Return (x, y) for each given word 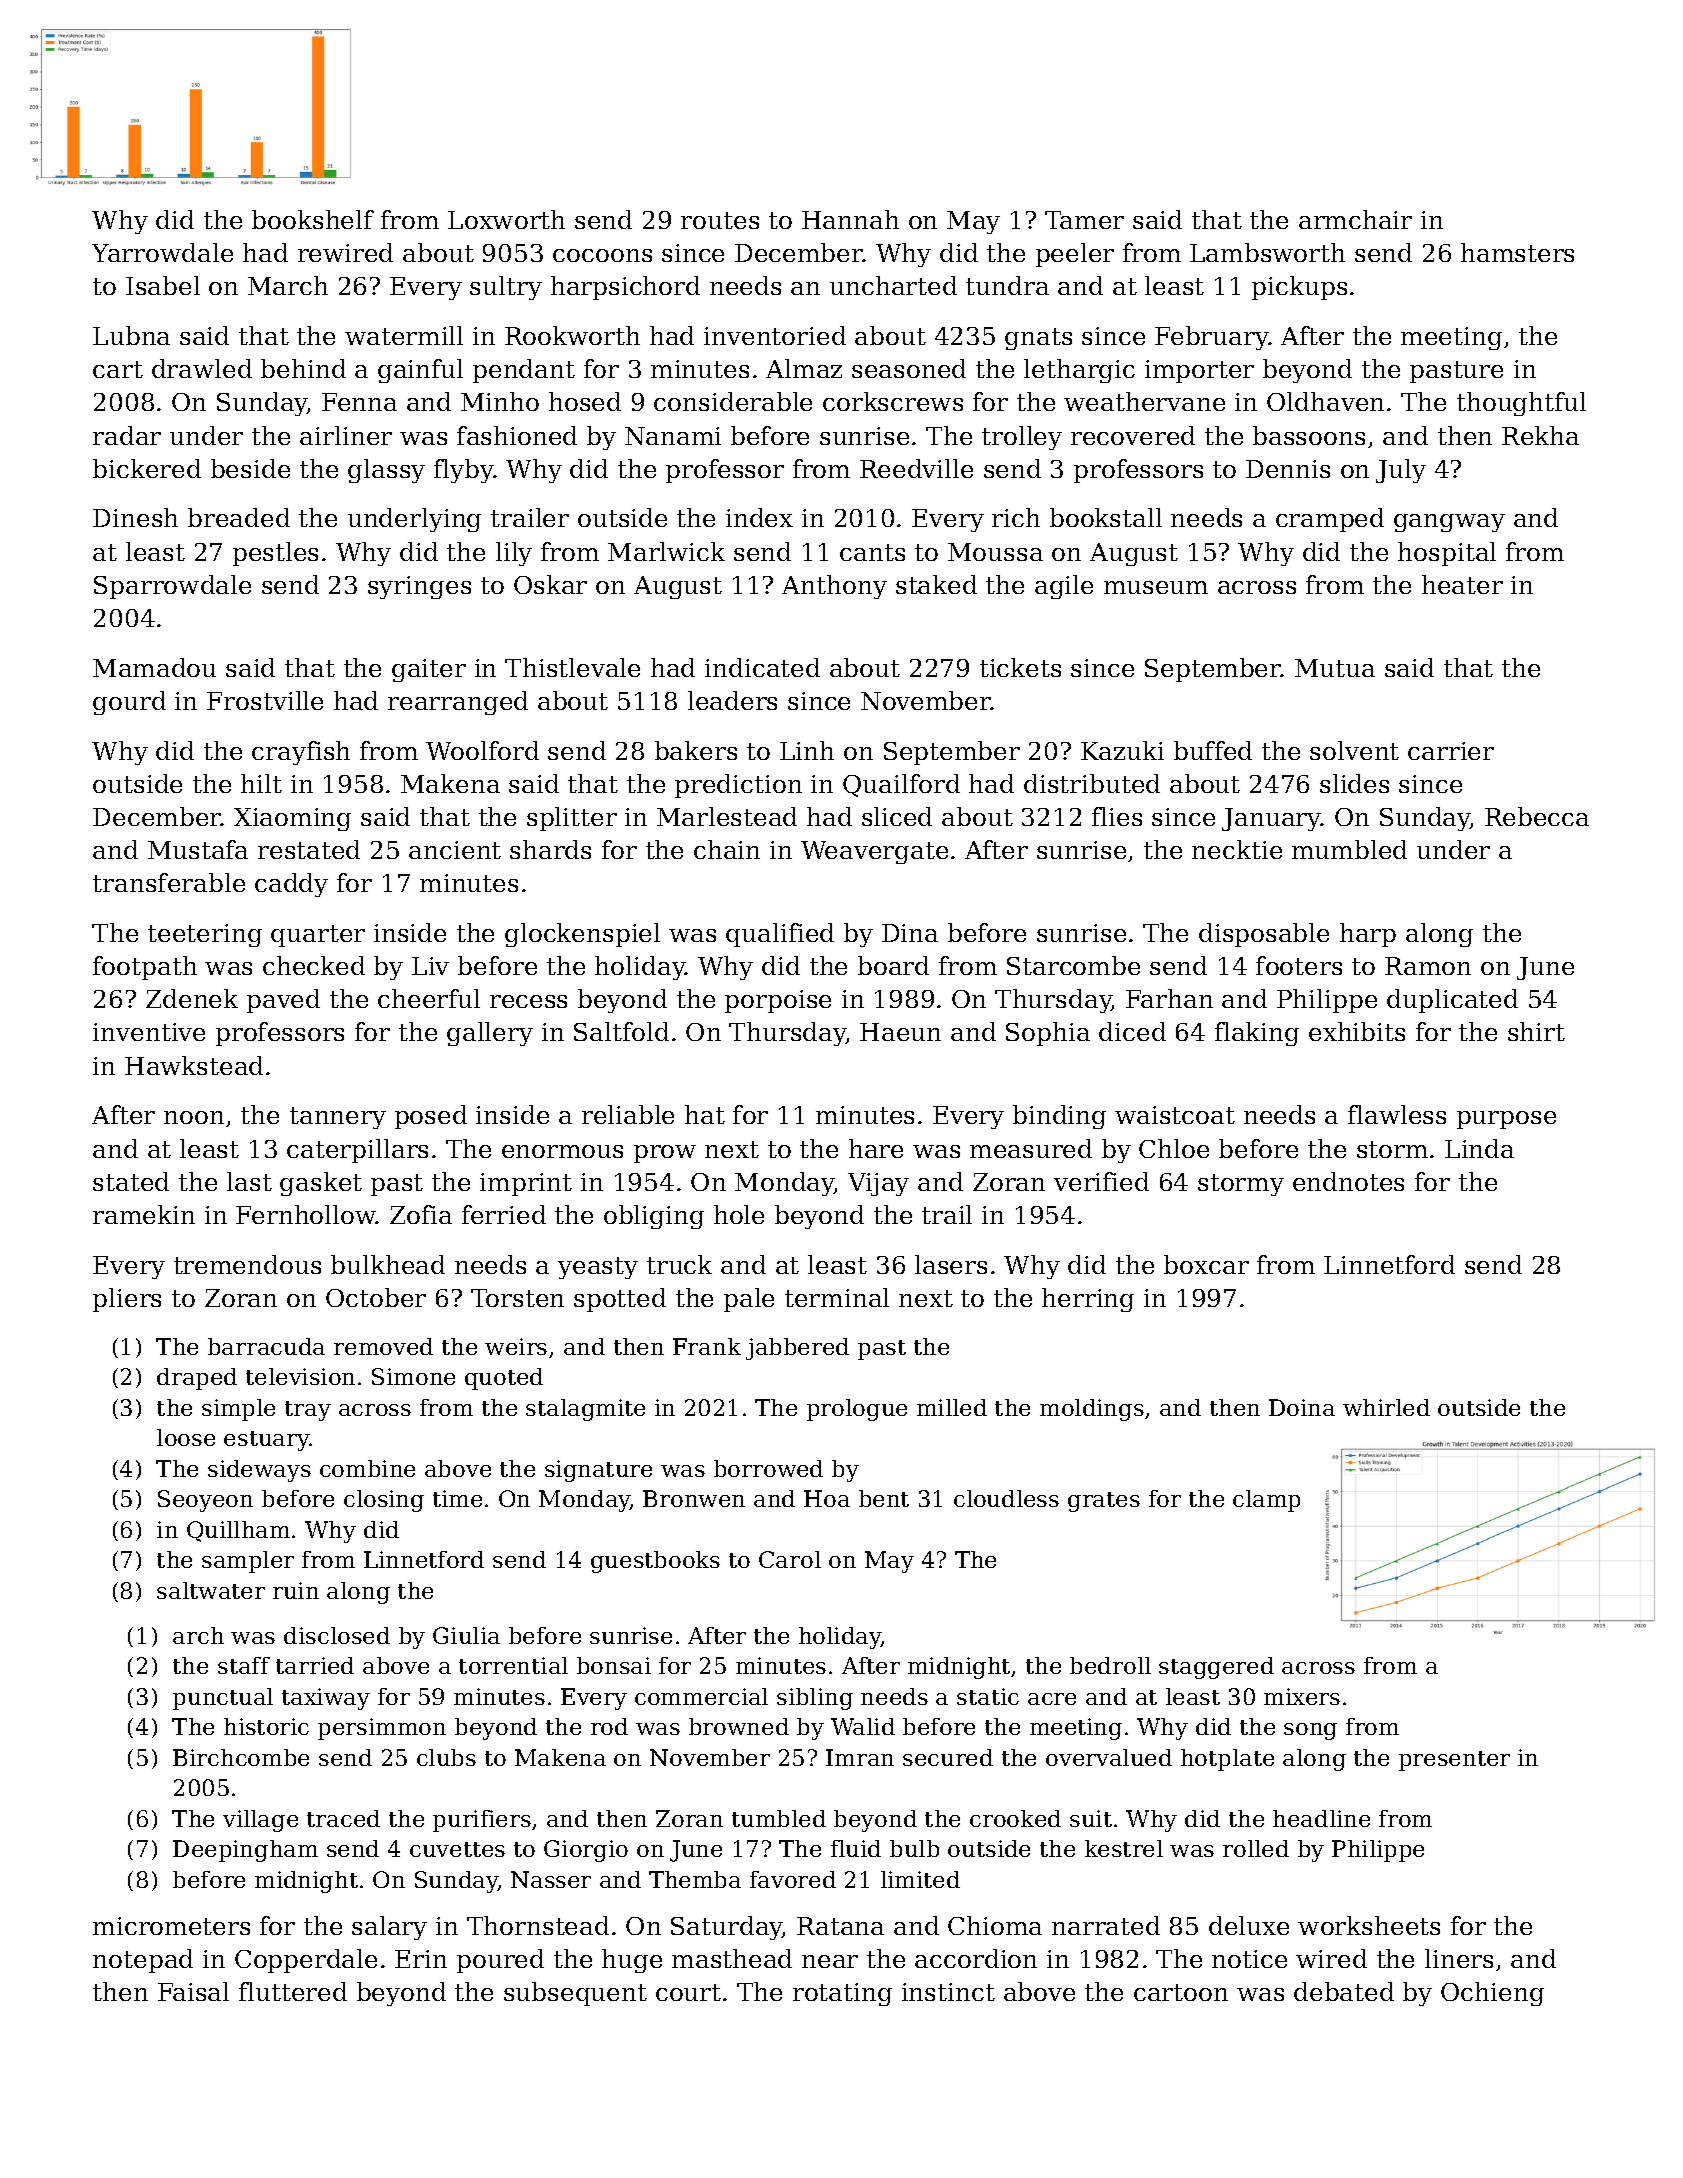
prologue (857, 1410)
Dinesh (135, 517)
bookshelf (313, 219)
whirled (1386, 1407)
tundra (1007, 285)
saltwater (211, 1590)
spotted (620, 1300)
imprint (526, 1184)
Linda (1479, 1148)
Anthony (834, 587)
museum (1156, 587)
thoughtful (1521, 404)
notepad (143, 1961)
